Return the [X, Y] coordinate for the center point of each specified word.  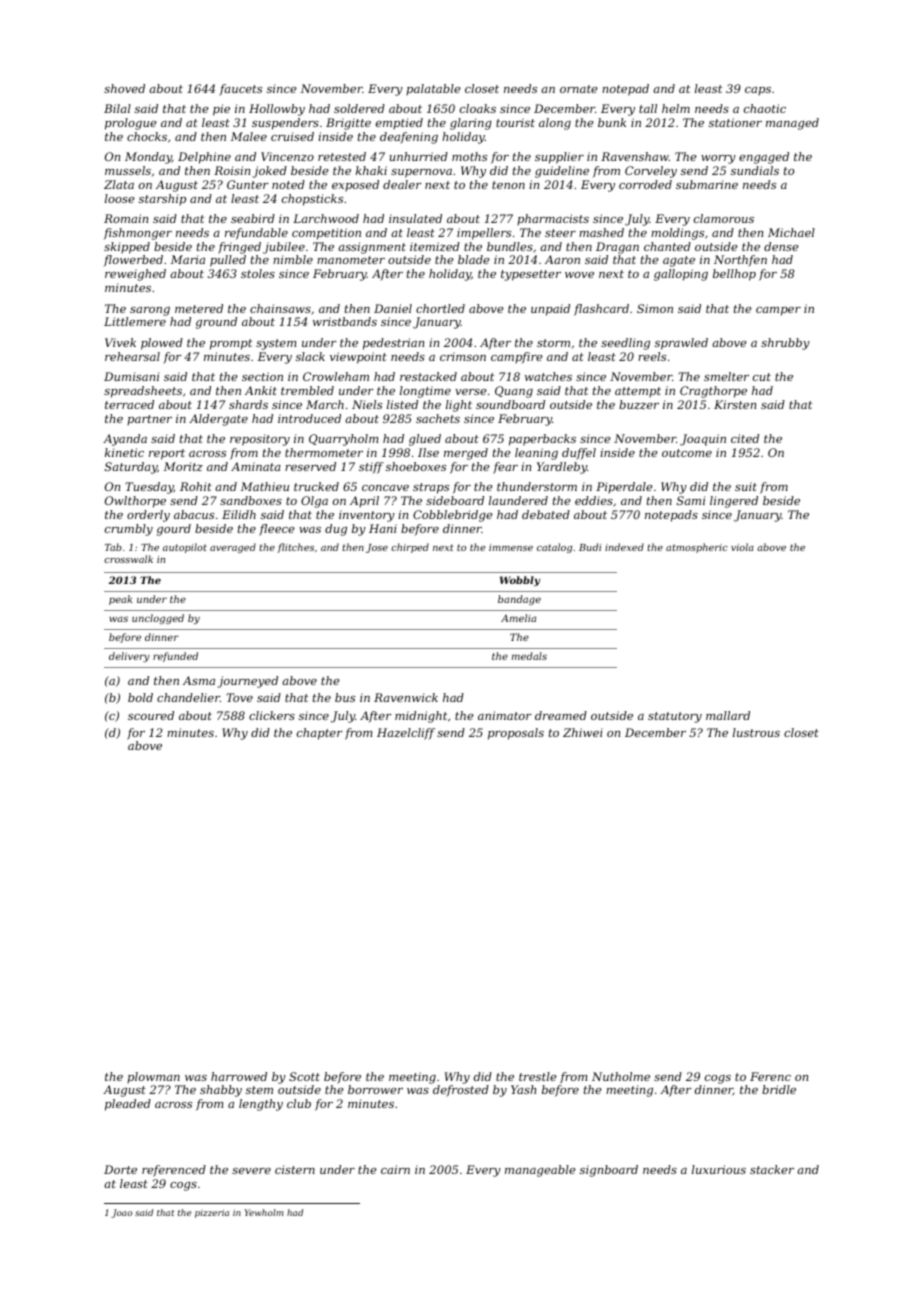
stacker [772, 1169]
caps [758, 91]
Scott [304, 1076]
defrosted [461, 1091]
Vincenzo [287, 156]
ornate [579, 89]
